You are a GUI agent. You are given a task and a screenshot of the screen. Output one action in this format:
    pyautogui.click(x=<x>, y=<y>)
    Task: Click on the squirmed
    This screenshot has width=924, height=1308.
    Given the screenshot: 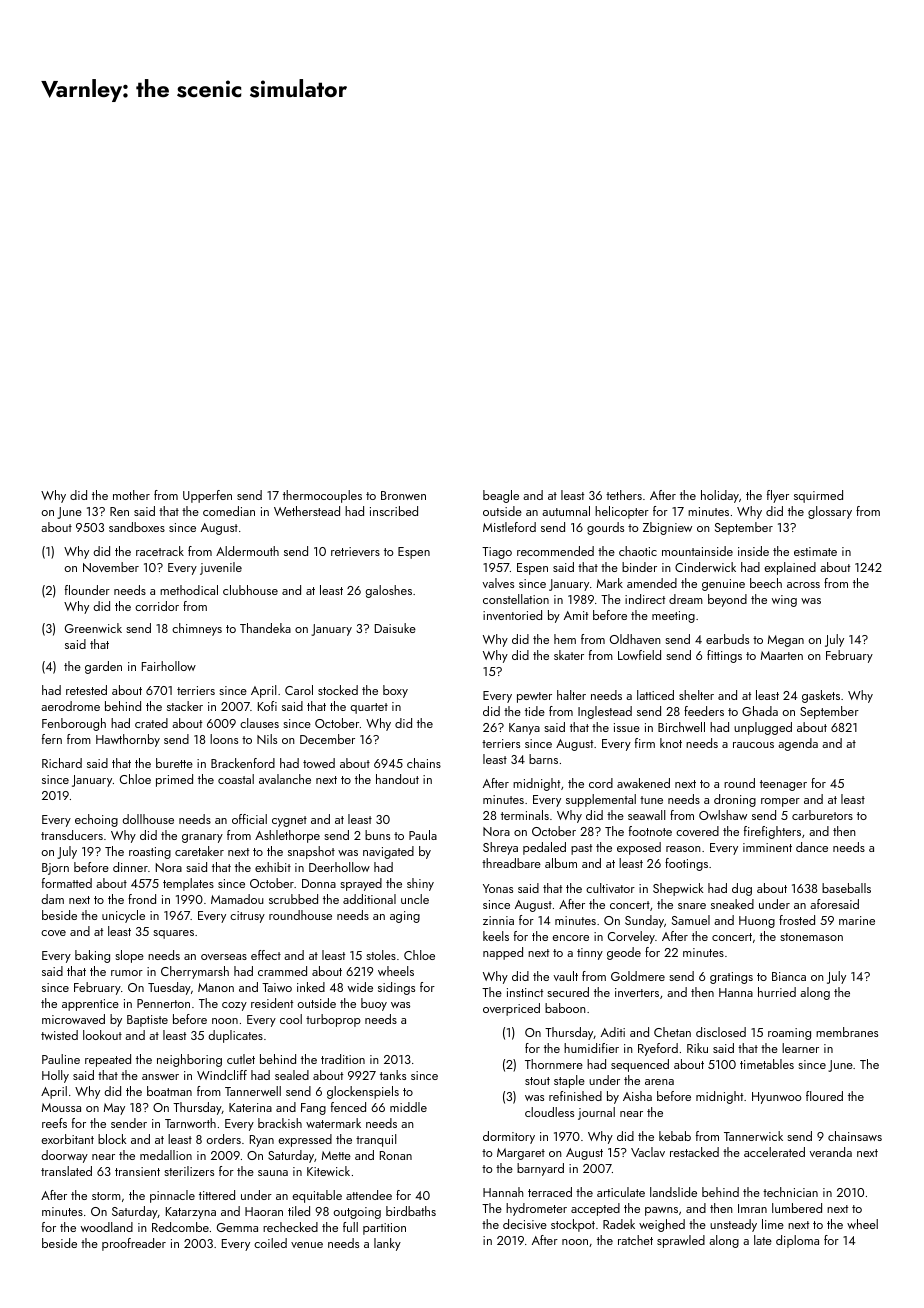 What is the action you would take?
    pyautogui.click(x=818, y=496)
